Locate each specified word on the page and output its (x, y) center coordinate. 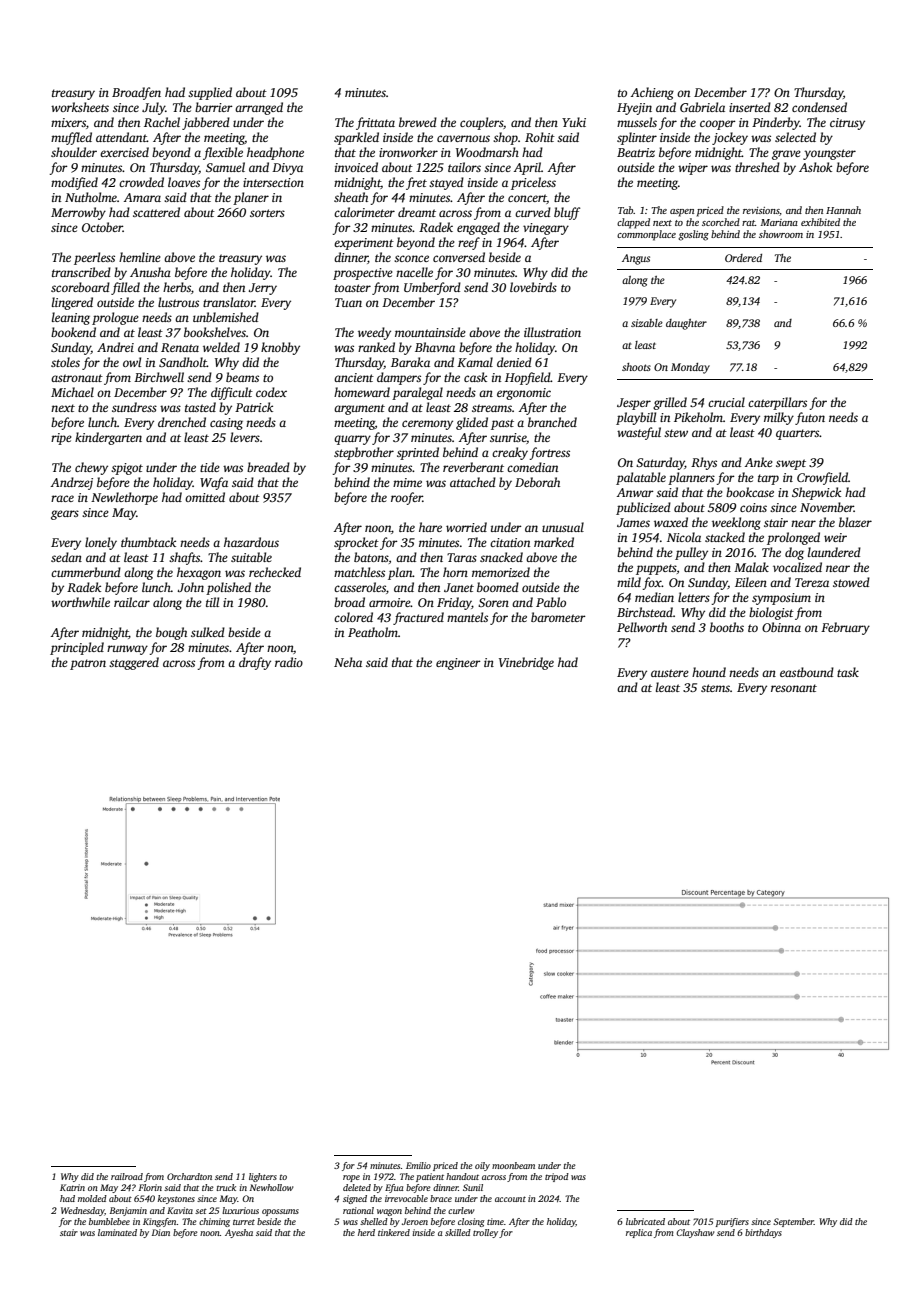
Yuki (574, 122)
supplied (210, 93)
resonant (794, 688)
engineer (458, 664)
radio (289, 662)
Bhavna (435, 347)
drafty (255, 663)
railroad (127, 1176)
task (848, 672)
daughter (686, 324)
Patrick (254, 407)
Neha (348, 662)
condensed (819, 107)
